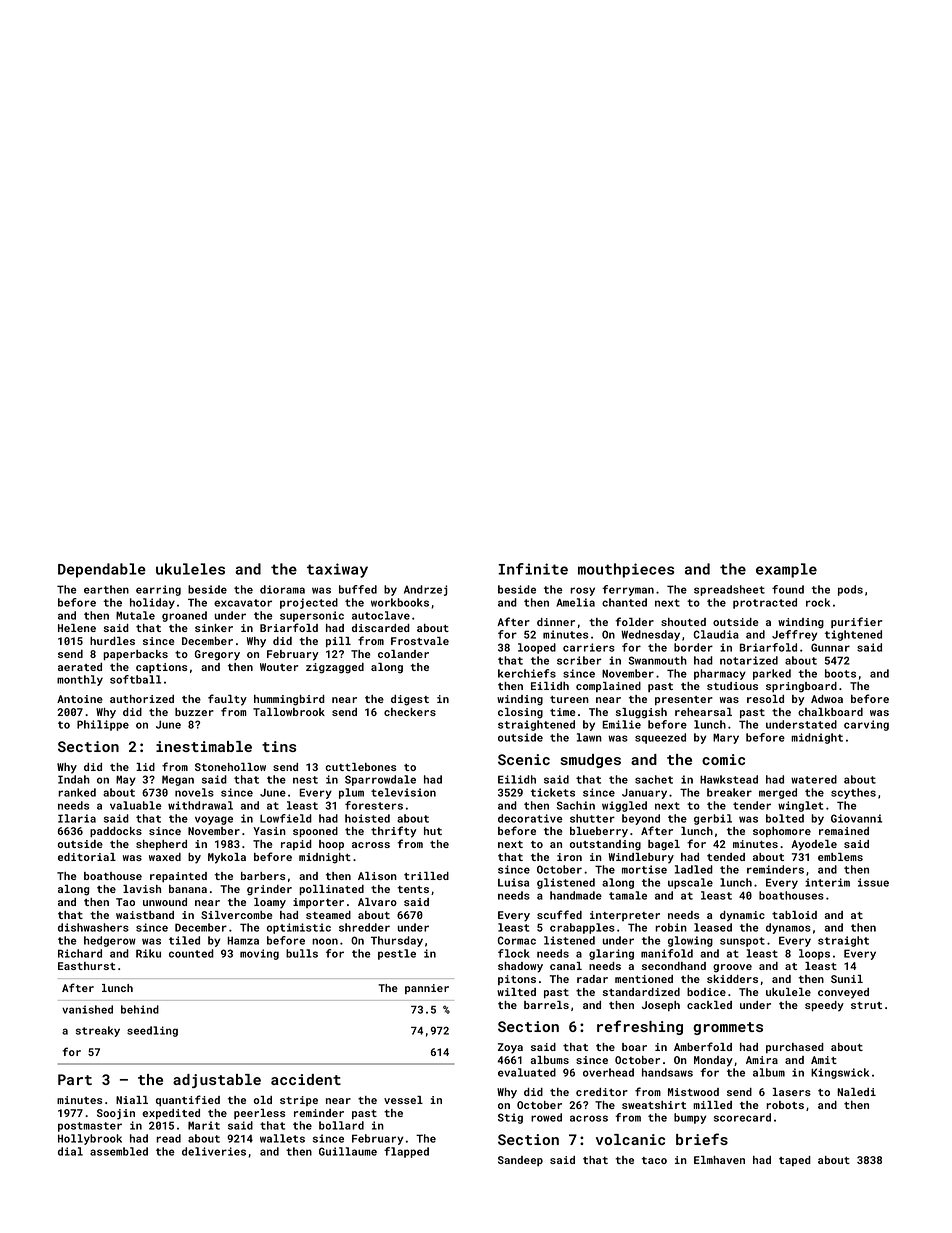 The height and width of the screenshot is (1233, 952). What do you see at coordinates (237, 915) in the screenshot?
I see `Silvercombe` at bounding box center [237, 915].
